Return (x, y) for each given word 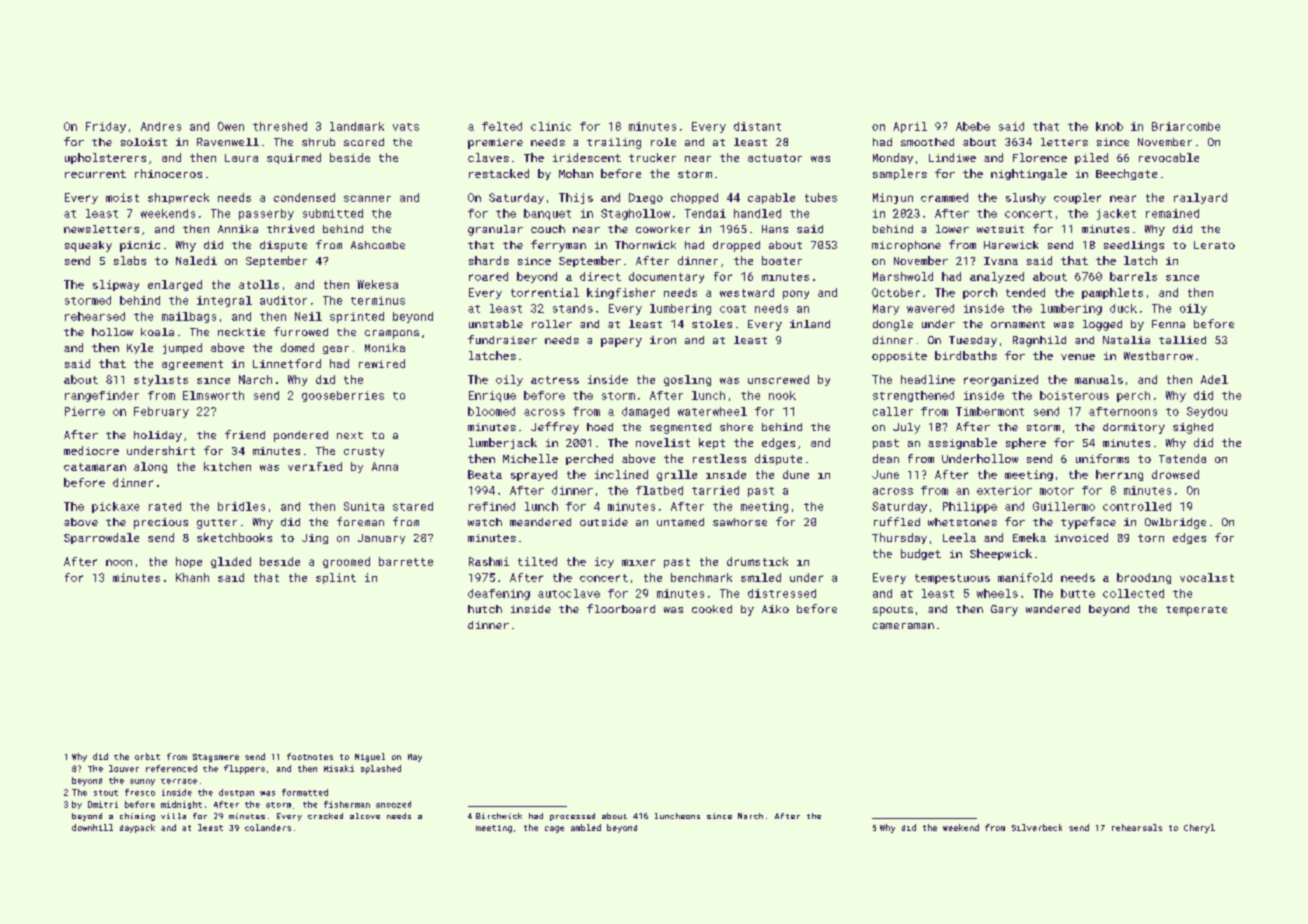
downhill (92, 827)
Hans (775, 229)
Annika (238, 229)
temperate (1196, 611)
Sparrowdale (101, 538)
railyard (1200, 198)
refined (492, 506)
